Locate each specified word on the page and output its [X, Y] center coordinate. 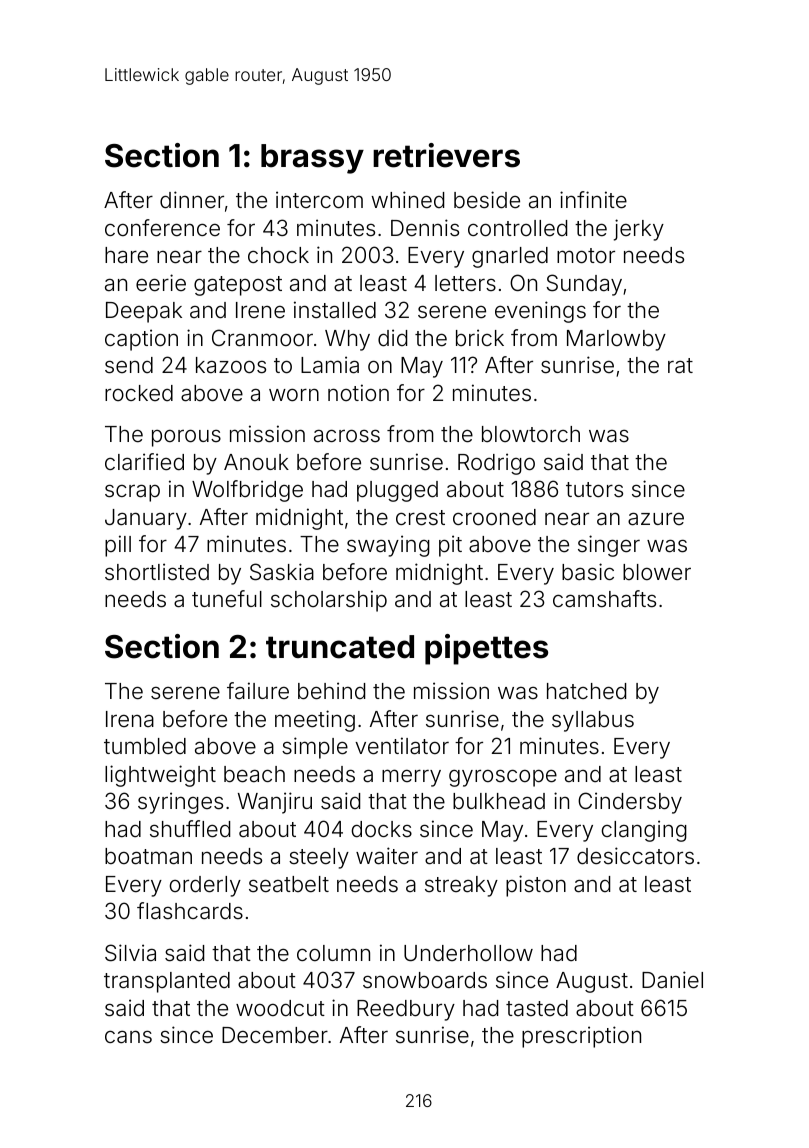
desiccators [635, 856]
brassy [312, 159]
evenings [540, 312]
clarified [144, 462]
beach [254, 774]
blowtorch [531, 434]
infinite [593, 200]
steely [319, 858]
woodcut [280, 1008]
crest [420, 518]
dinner [192, 200]
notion [358, 392]
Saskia [282, 572]
